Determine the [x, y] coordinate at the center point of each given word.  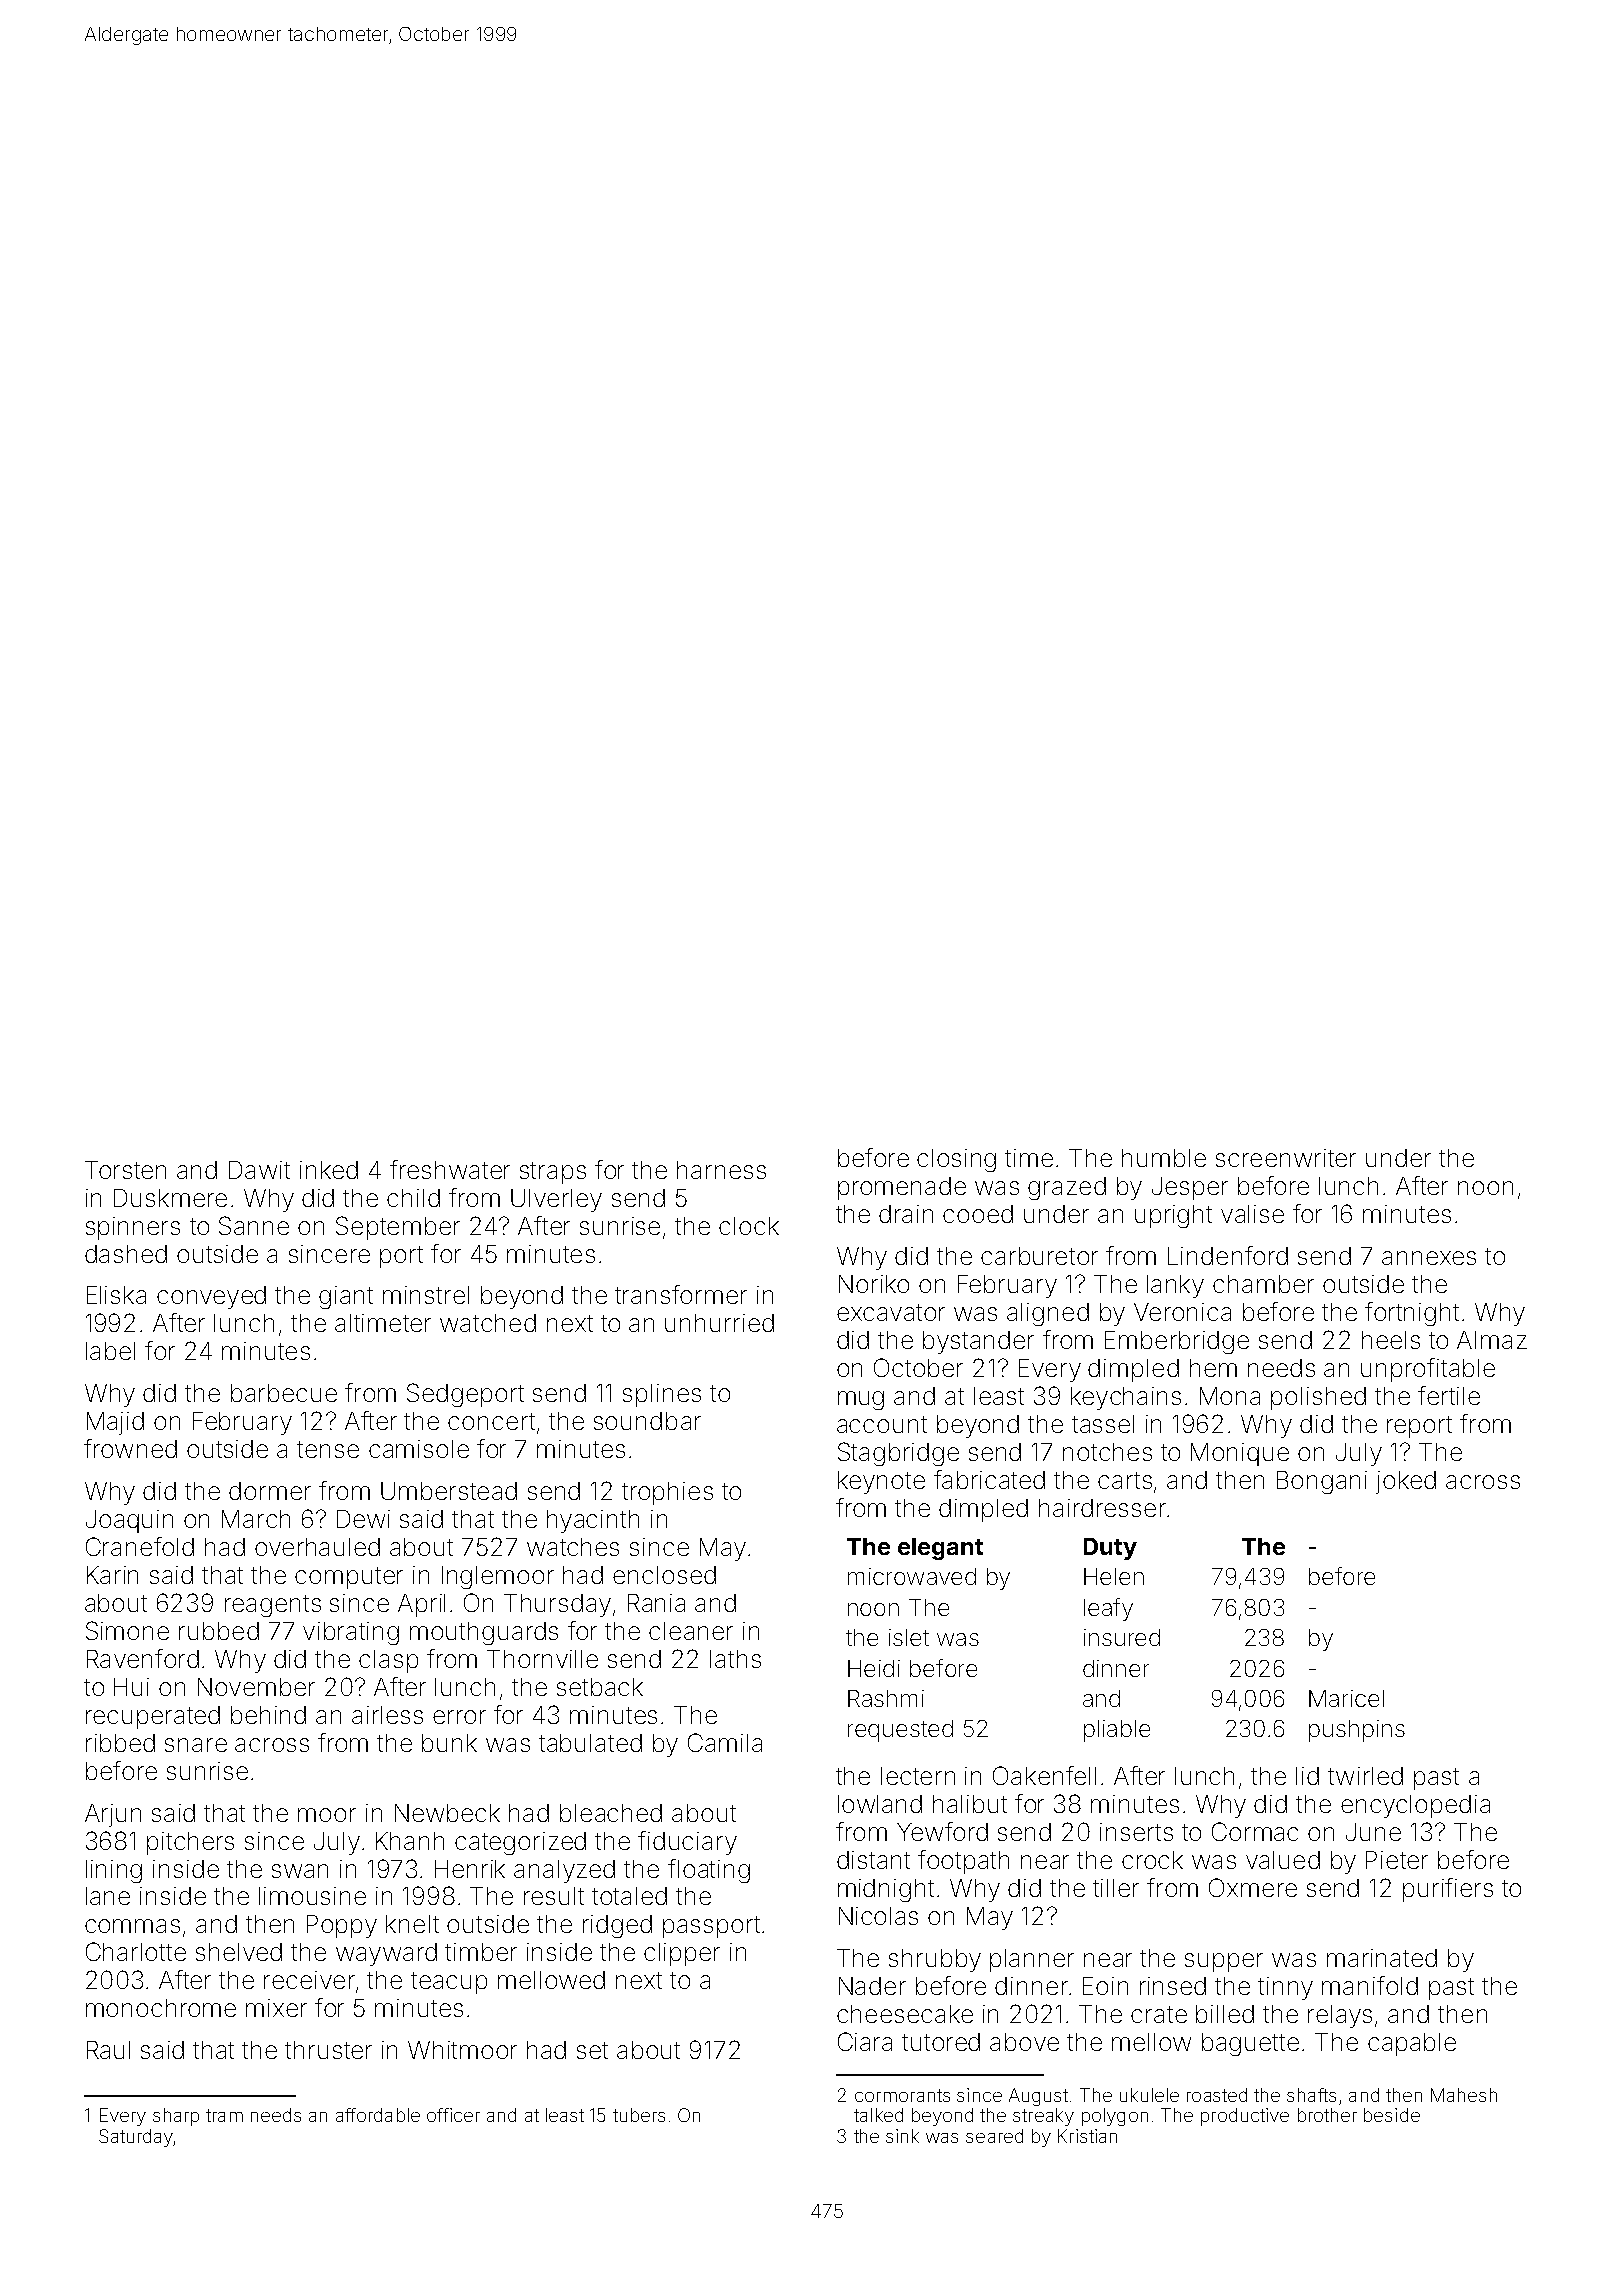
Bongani [1322, 1482]
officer [453, 2115]
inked [329, 1170]
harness [721, 1170]
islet [909, 1637]
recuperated [153, 1717]
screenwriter [1286, 1158]
